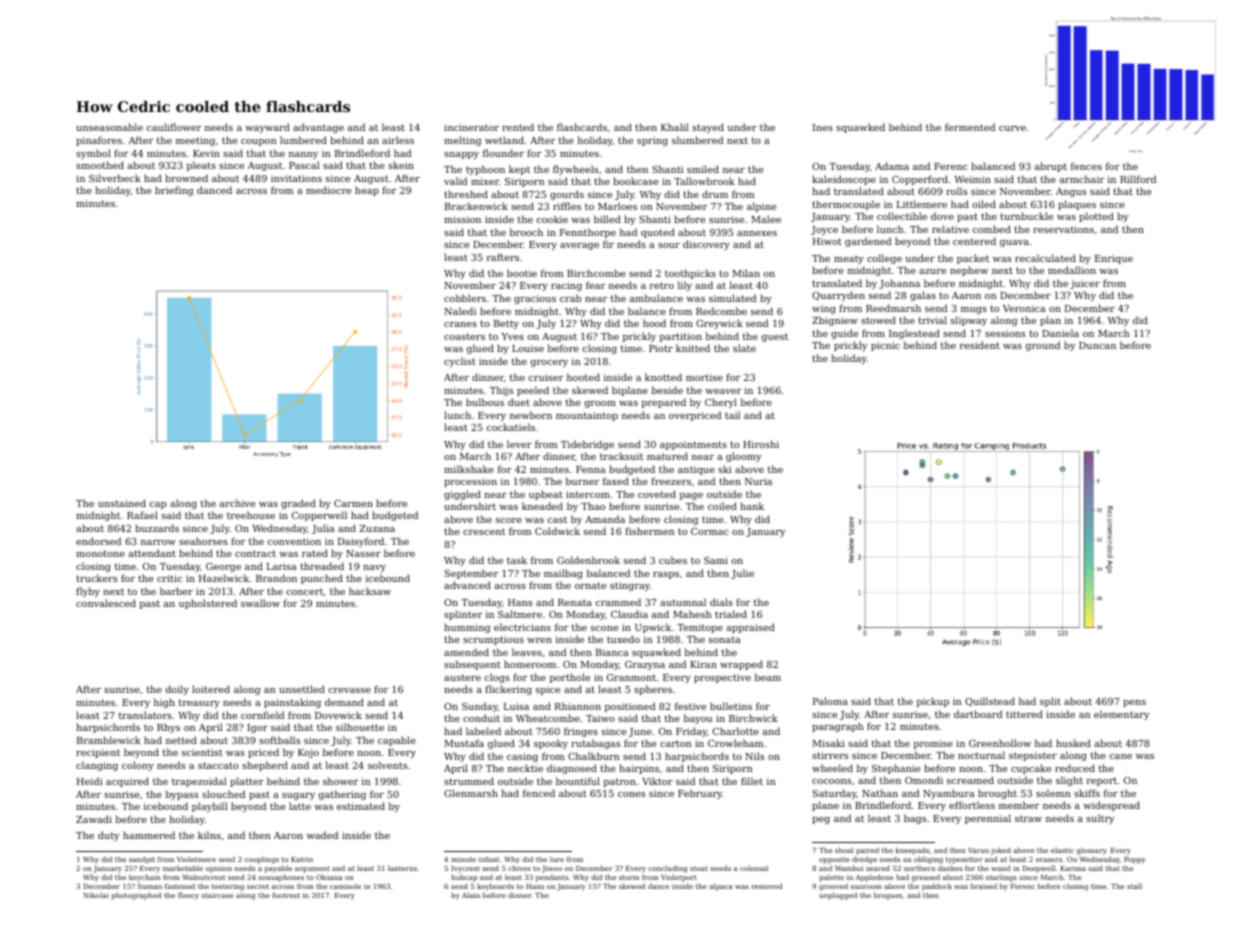 The image size is (1233, 952). I want to click on gloomy, so click(743, 457).
